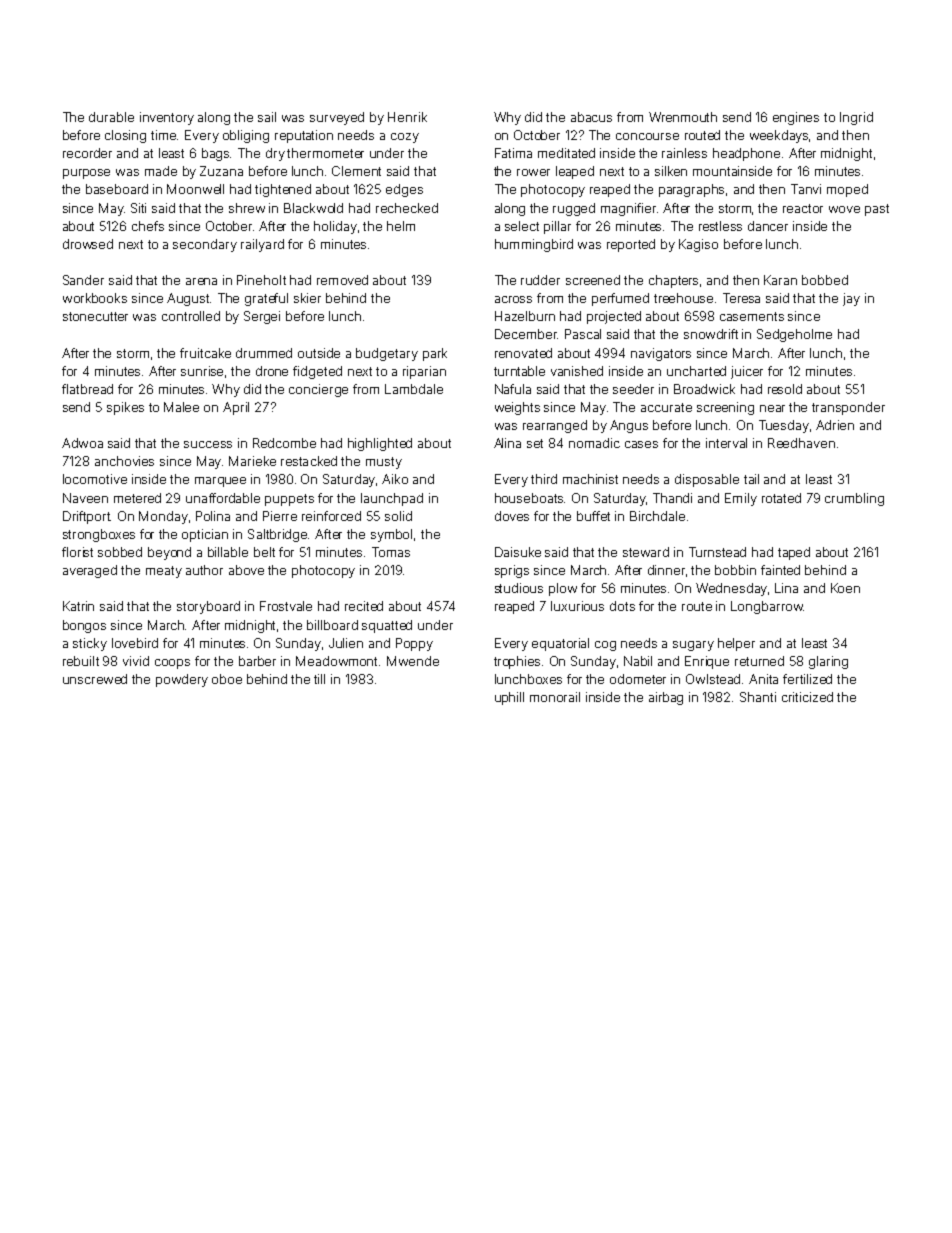  I want to click on durable, so click(111, 117).
